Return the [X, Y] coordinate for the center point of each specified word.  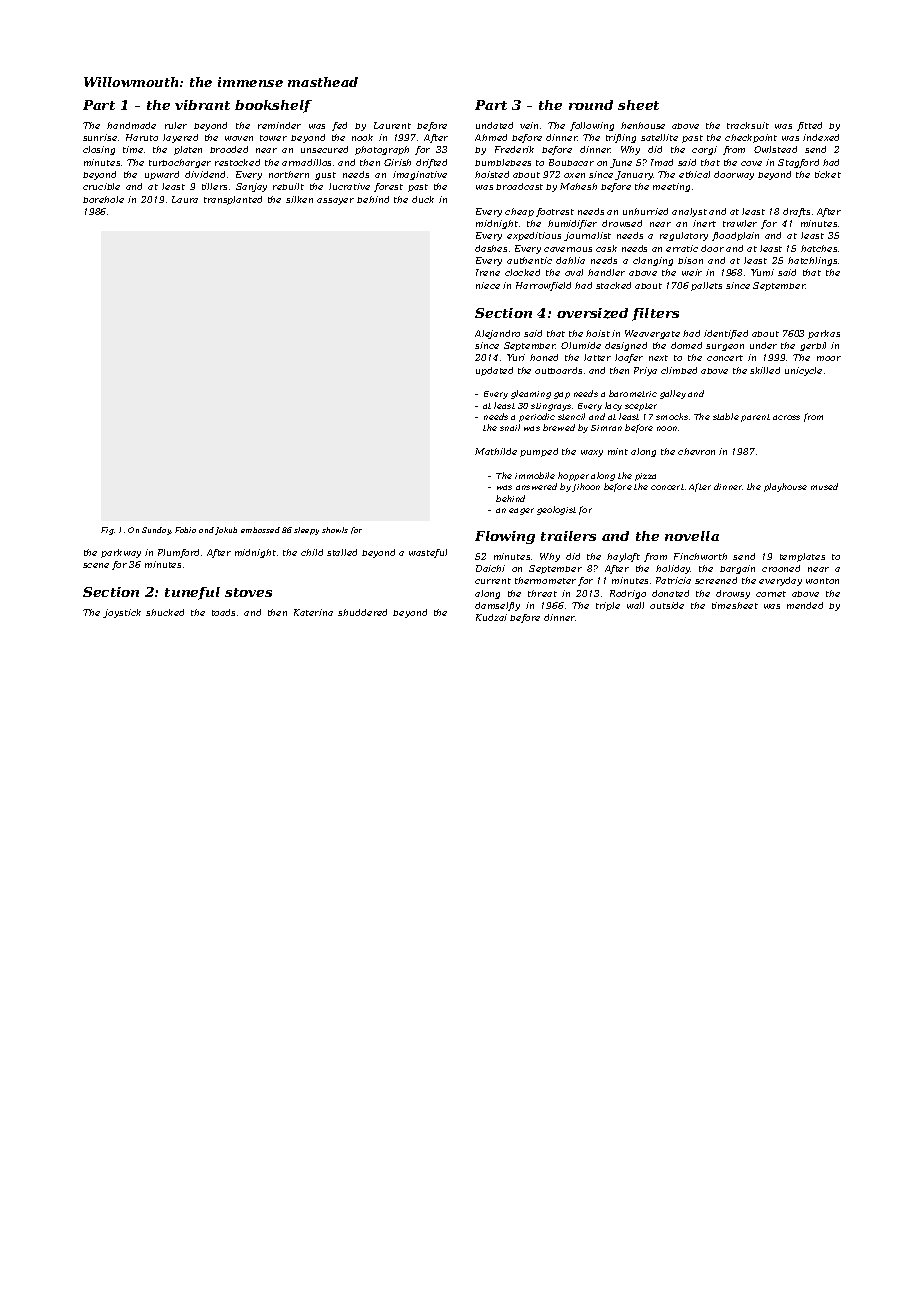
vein [529, 125]
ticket [828, 174]
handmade [131, 125]
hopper [573, 476]
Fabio [185, 530]
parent [755, 418]
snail [510, 427]
